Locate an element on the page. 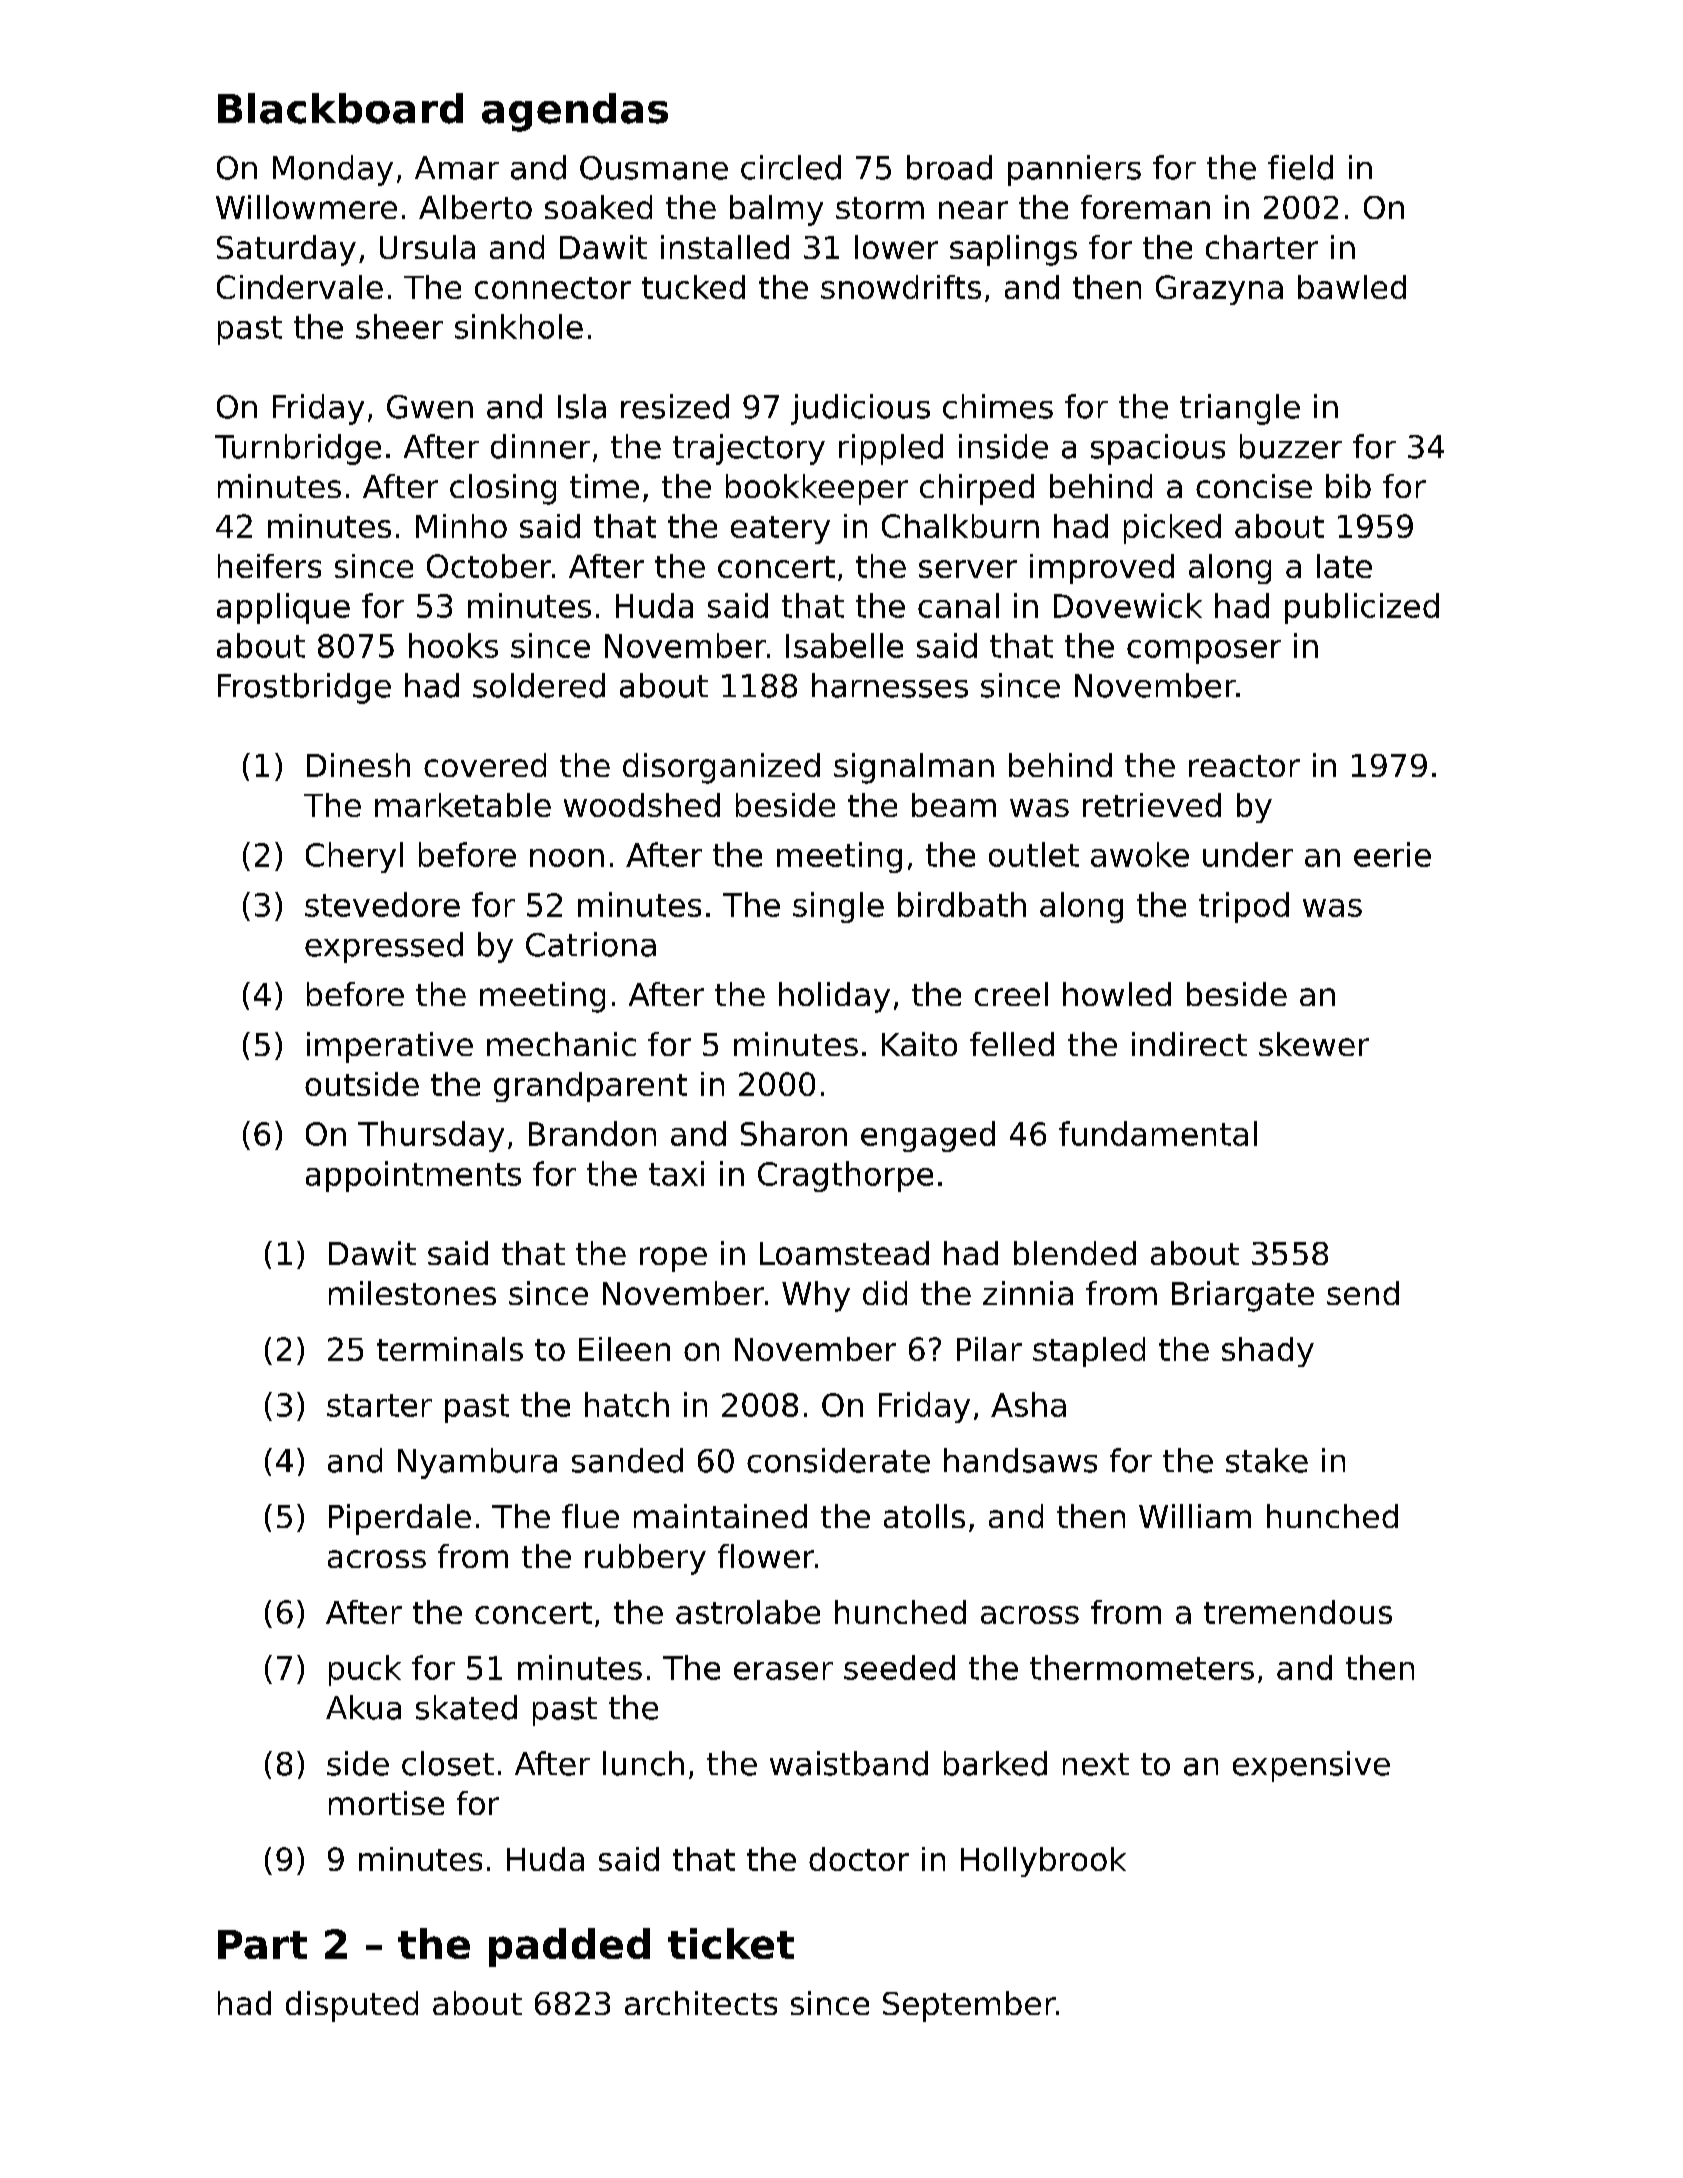 This document has height=2178, width=1683. appointments is located at coordinates (413, 1176).
